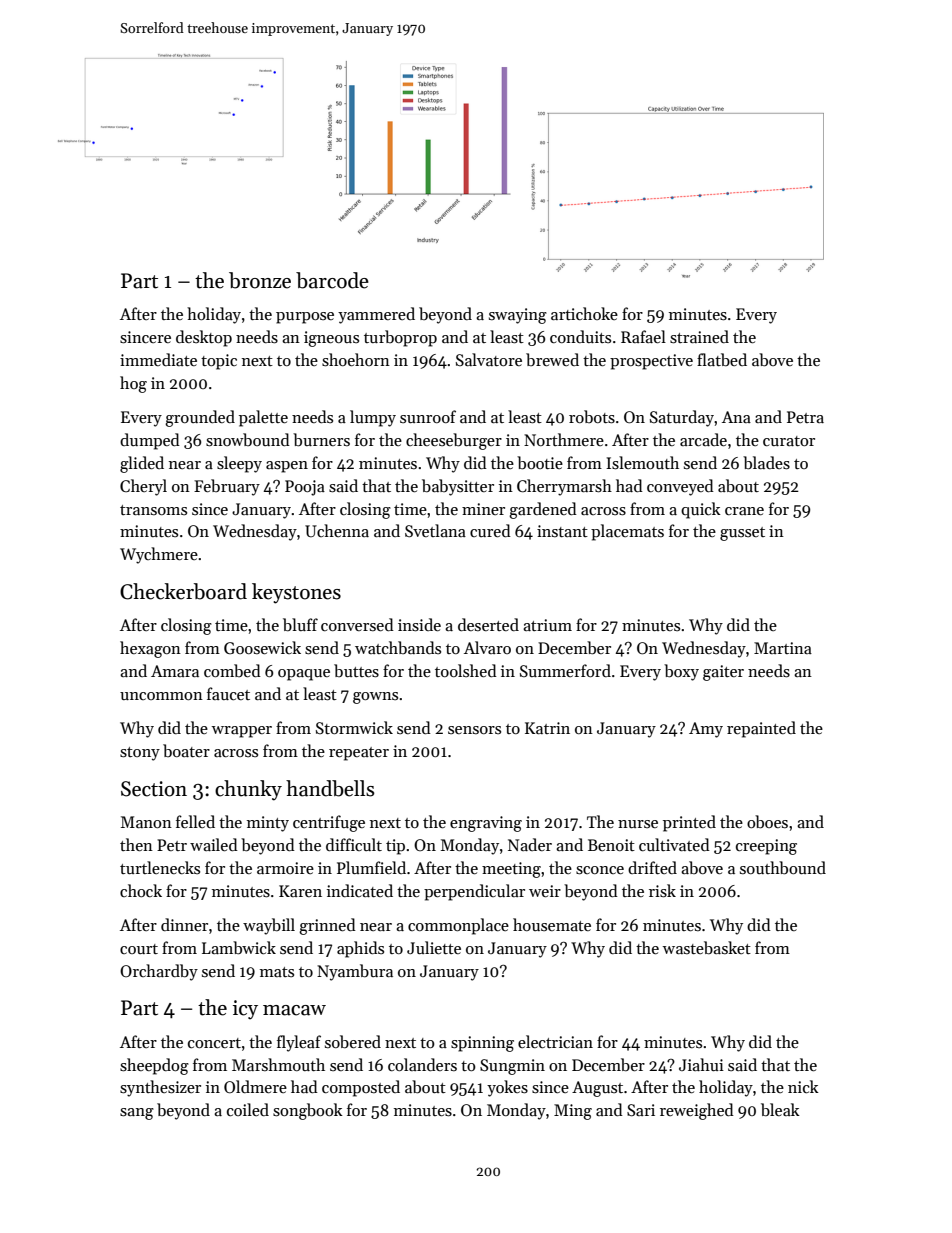 Image resolution: width=952 pixels, height=1233 pixels. I want to click on weir, so click(545, 891).
